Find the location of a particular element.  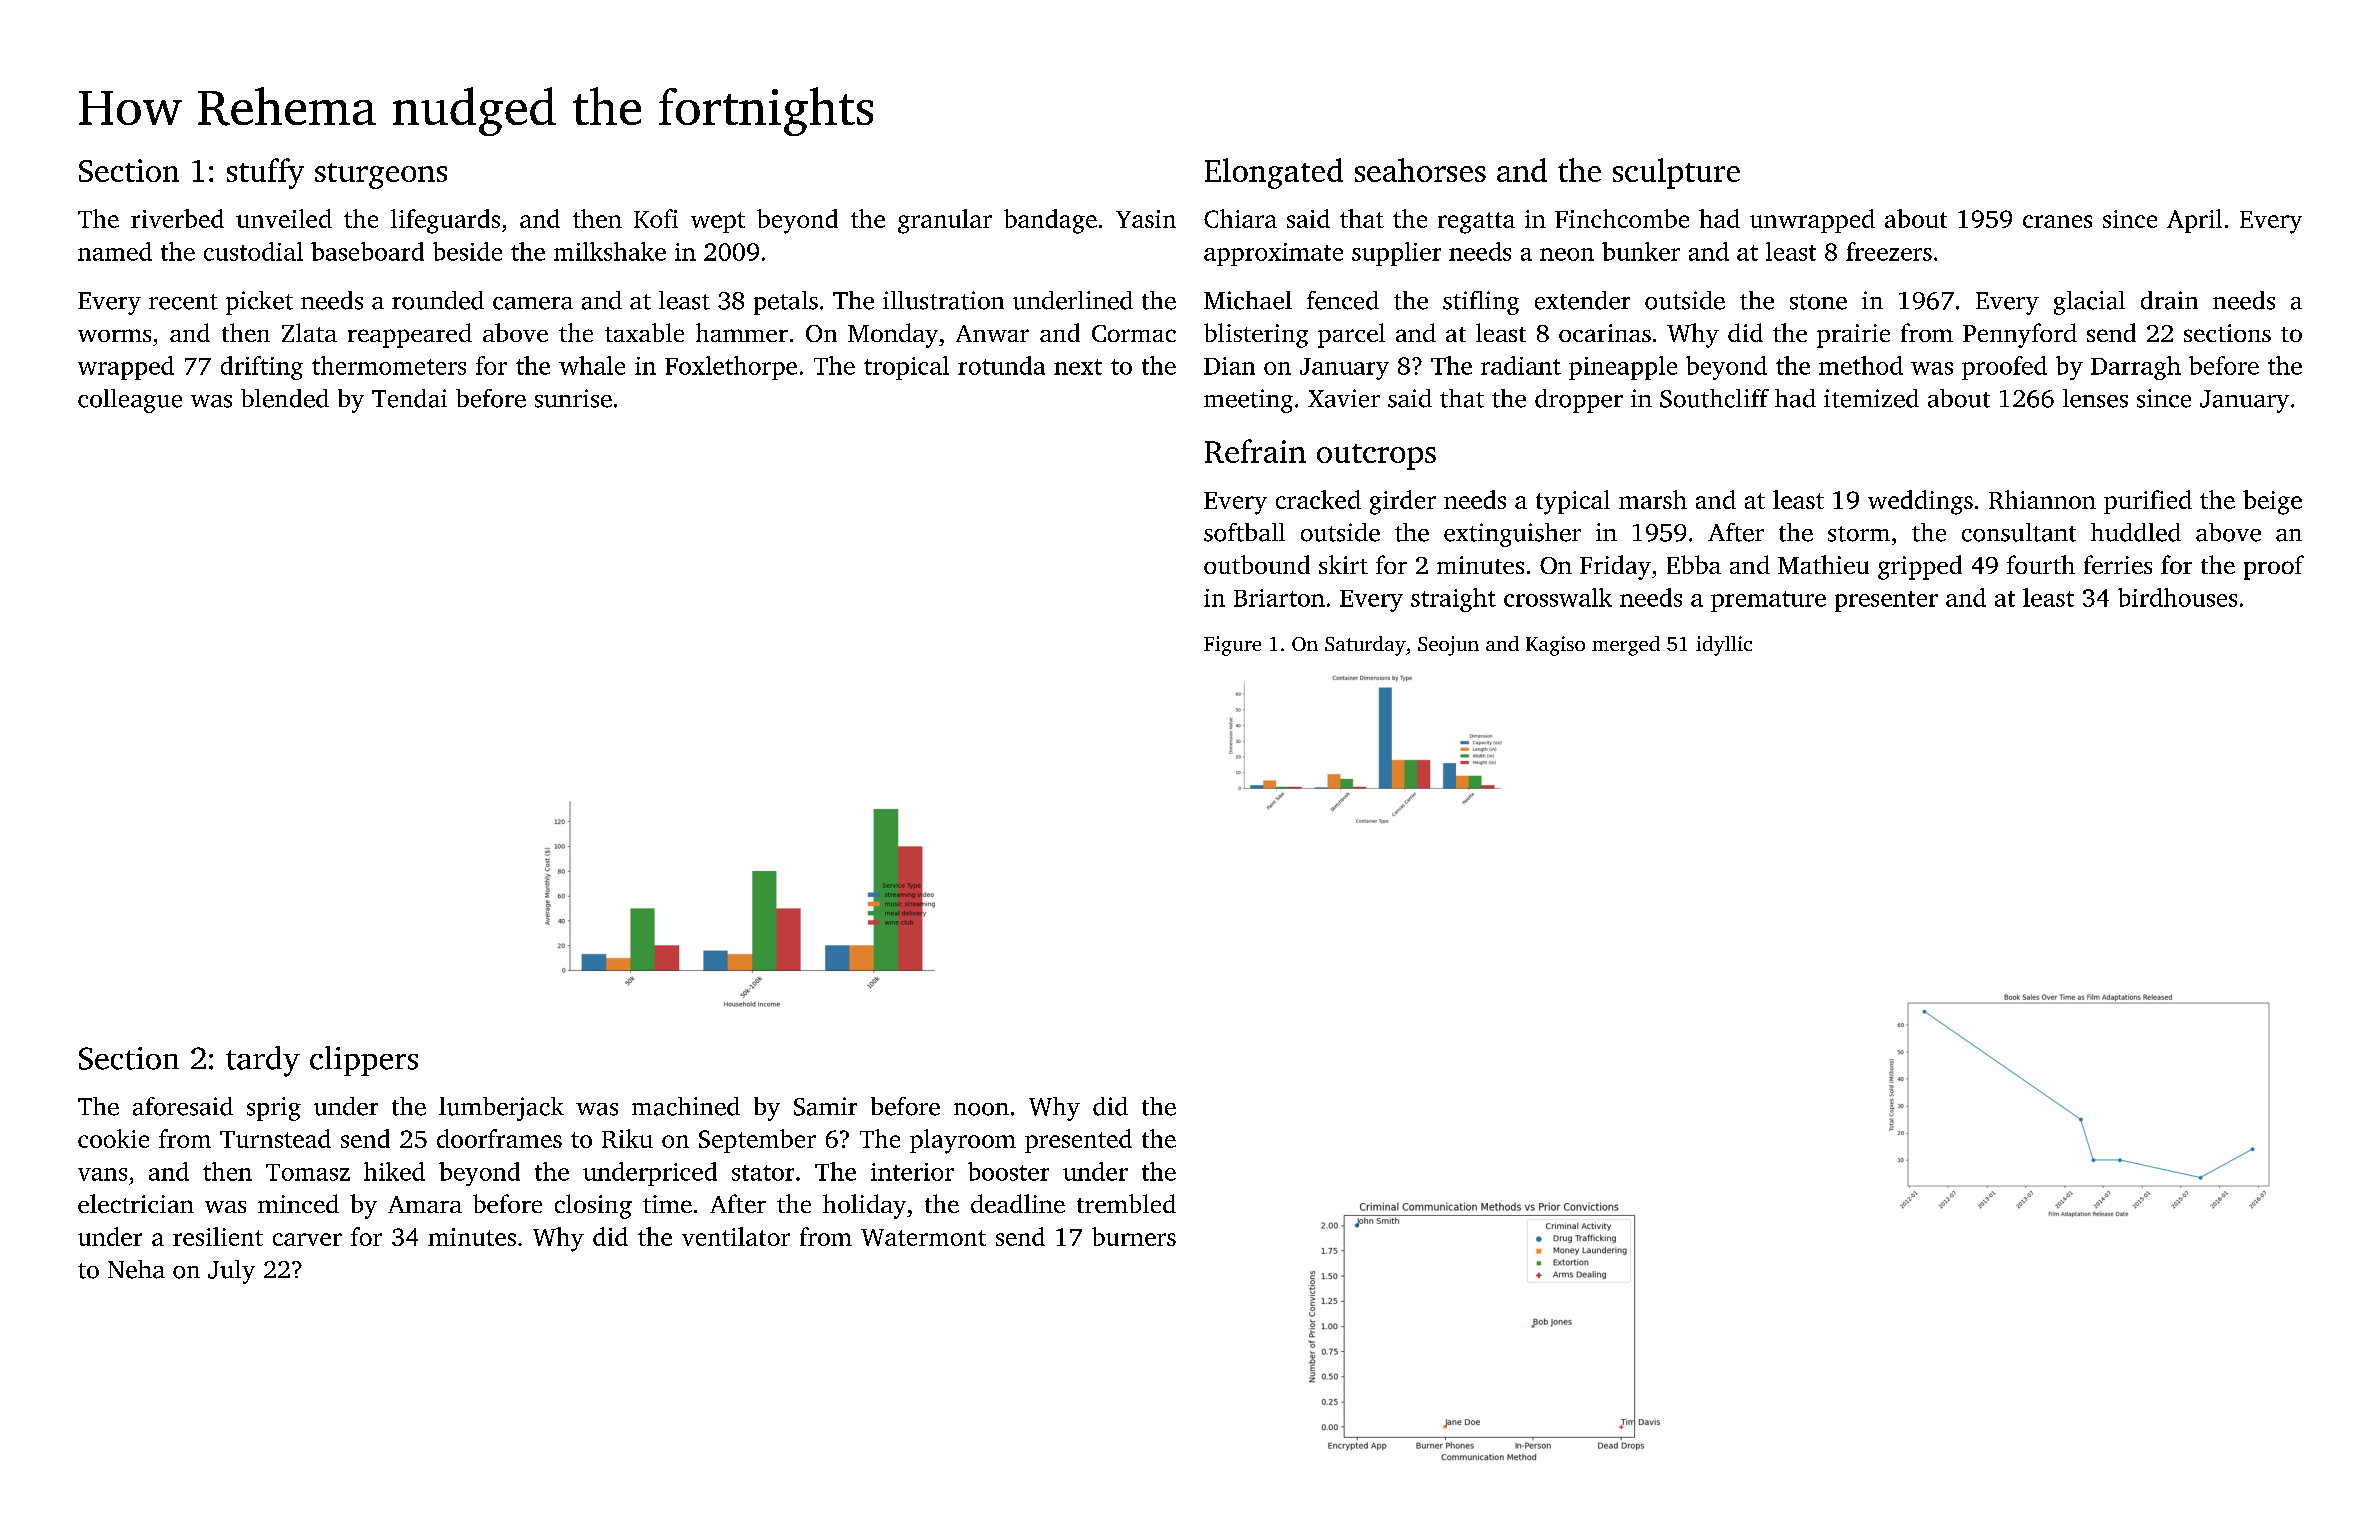

tropical is located at coordinates (906, 368).
